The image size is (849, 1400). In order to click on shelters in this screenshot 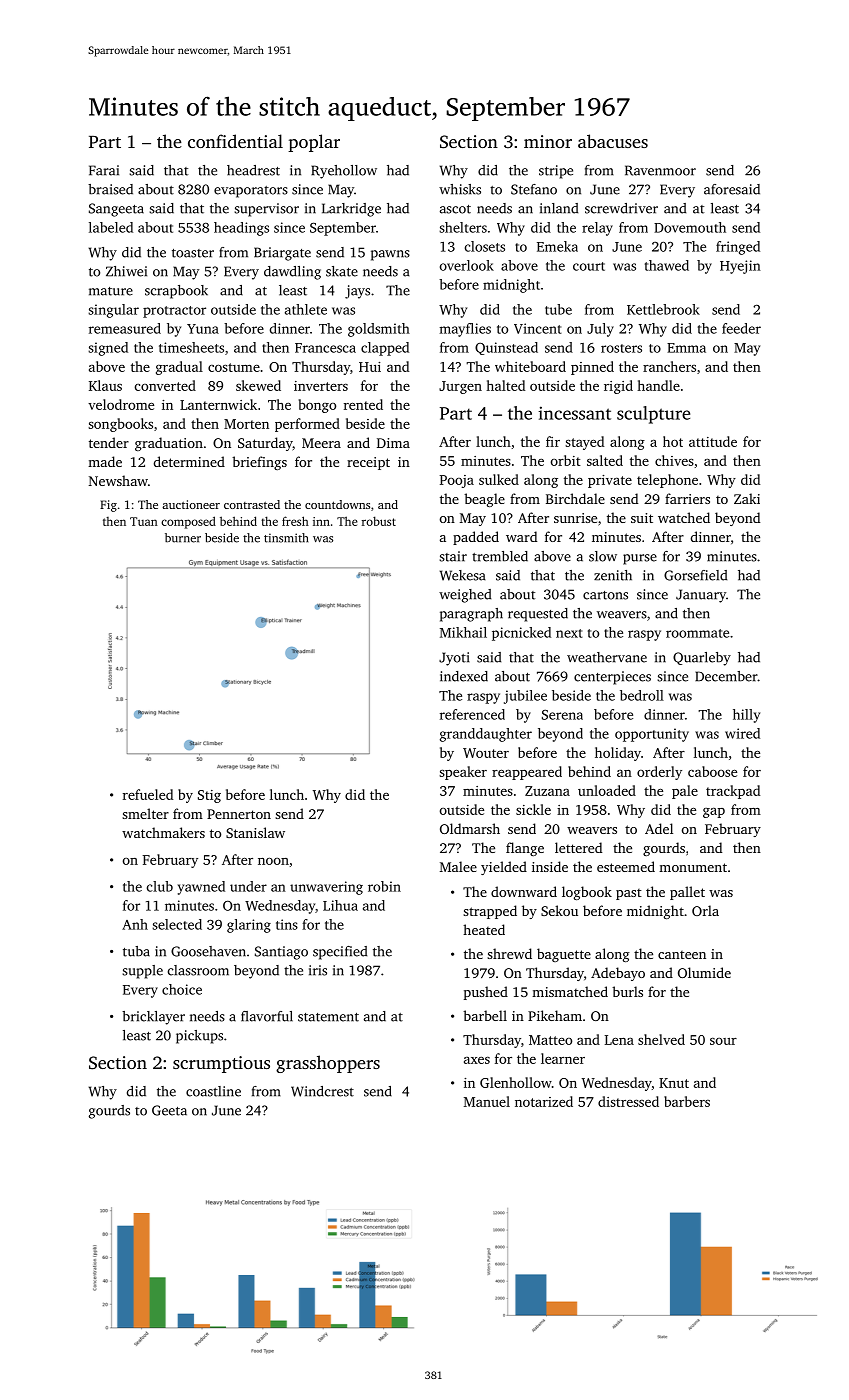, I will do `click(463, 227)`.
